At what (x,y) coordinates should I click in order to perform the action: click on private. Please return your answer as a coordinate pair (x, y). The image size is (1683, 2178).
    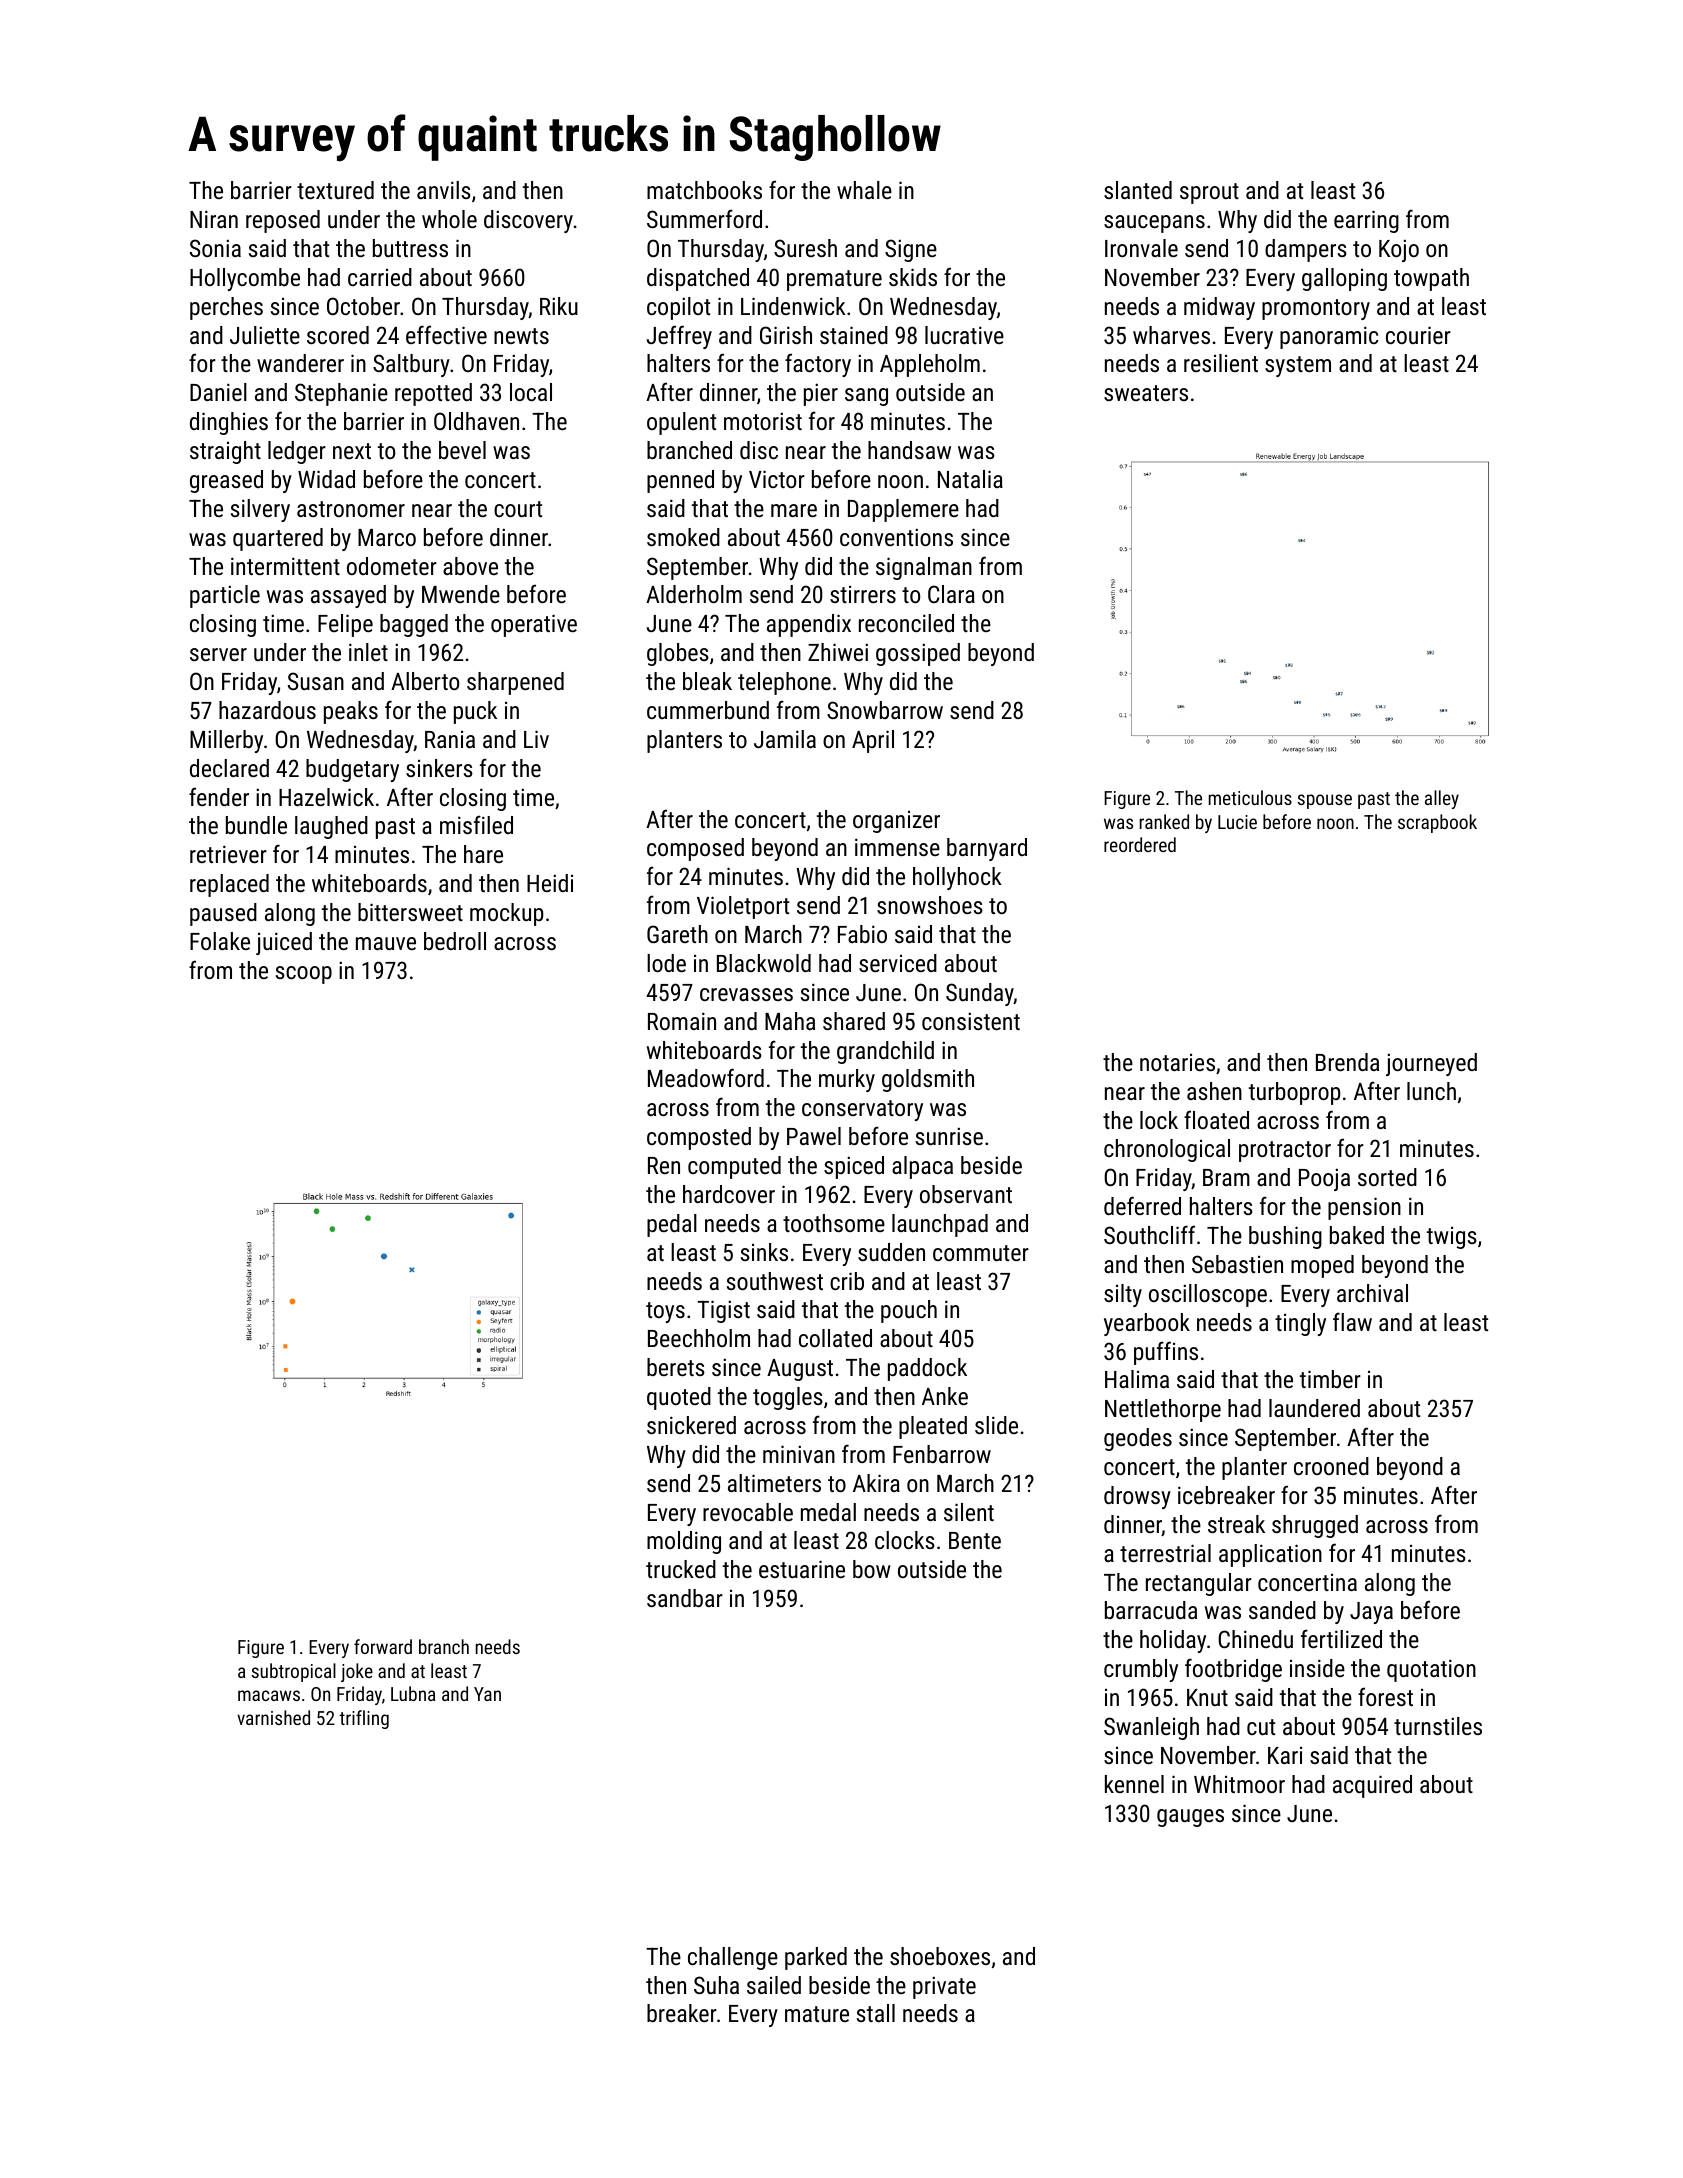
    Looking at the image, I should click on (944, 1987).
